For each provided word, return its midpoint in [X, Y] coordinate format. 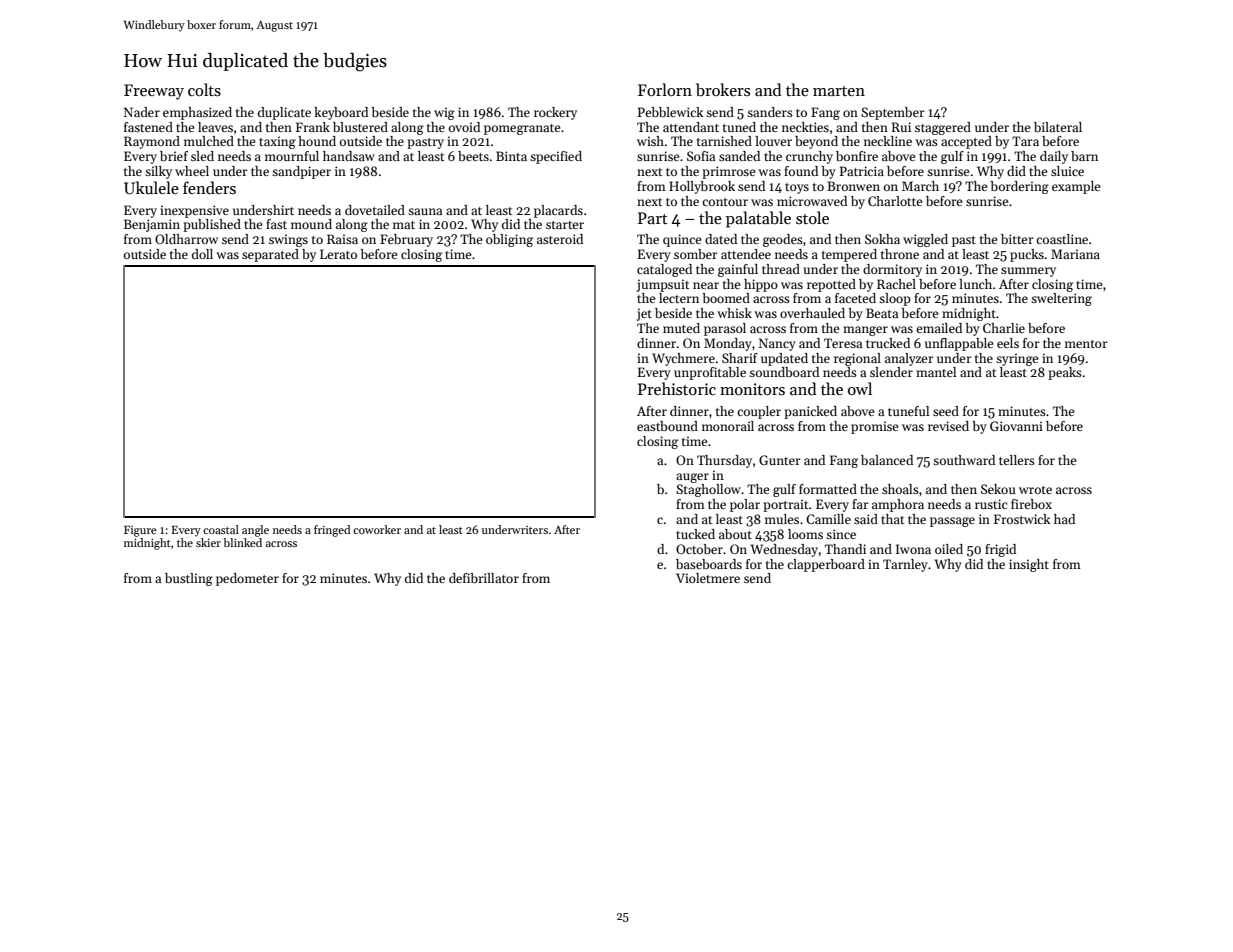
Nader [142, 112]
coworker [377, 529]
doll [202, 254]
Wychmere [683, 359]
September [893, 113]
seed [946, 411]
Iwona [913, 549]
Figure [140, 531]
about [735, 534]
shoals [900, 489]
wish [650, 141]
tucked [695, 534]
